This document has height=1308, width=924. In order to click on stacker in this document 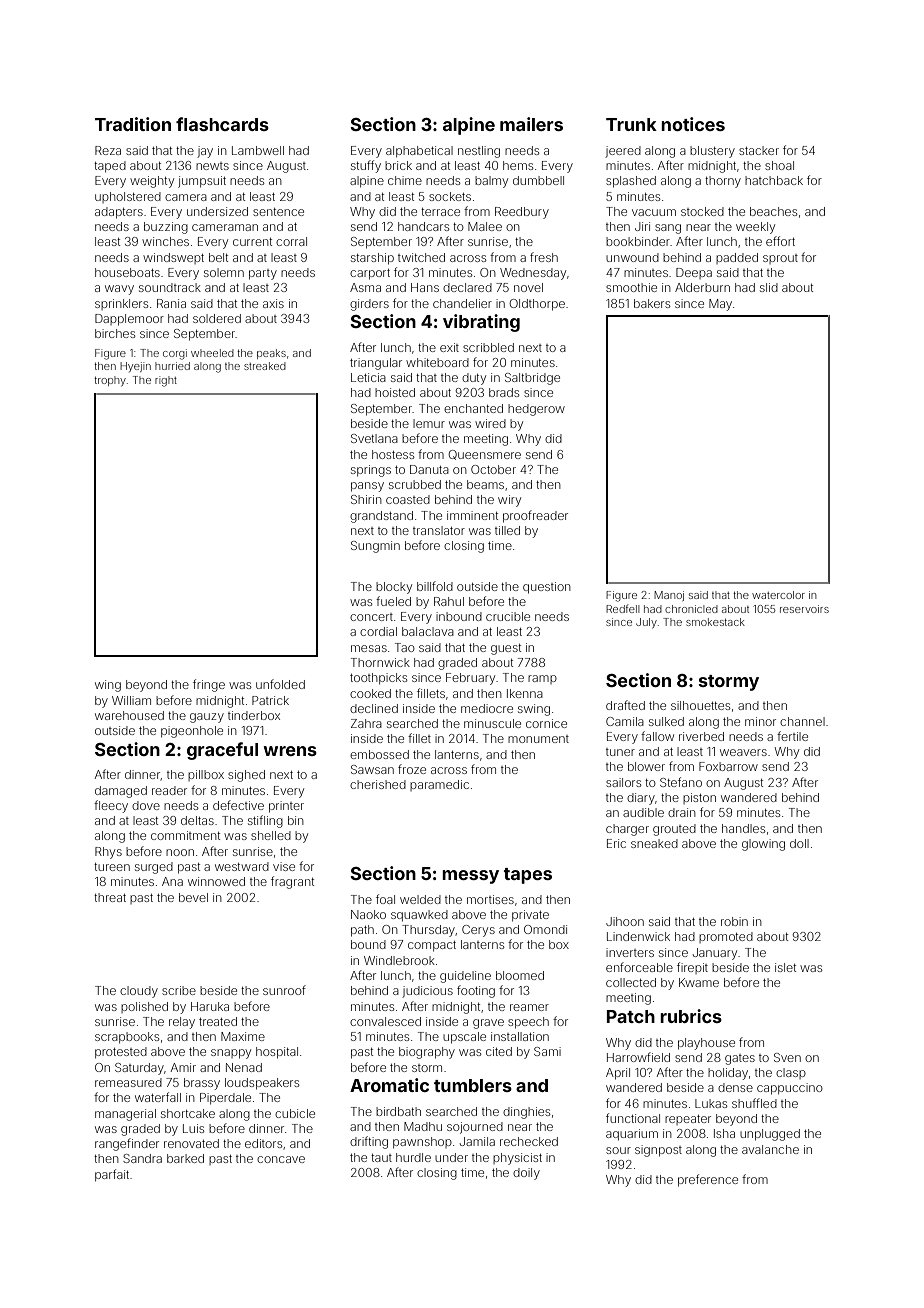, I will do `click(759, 150)`.
